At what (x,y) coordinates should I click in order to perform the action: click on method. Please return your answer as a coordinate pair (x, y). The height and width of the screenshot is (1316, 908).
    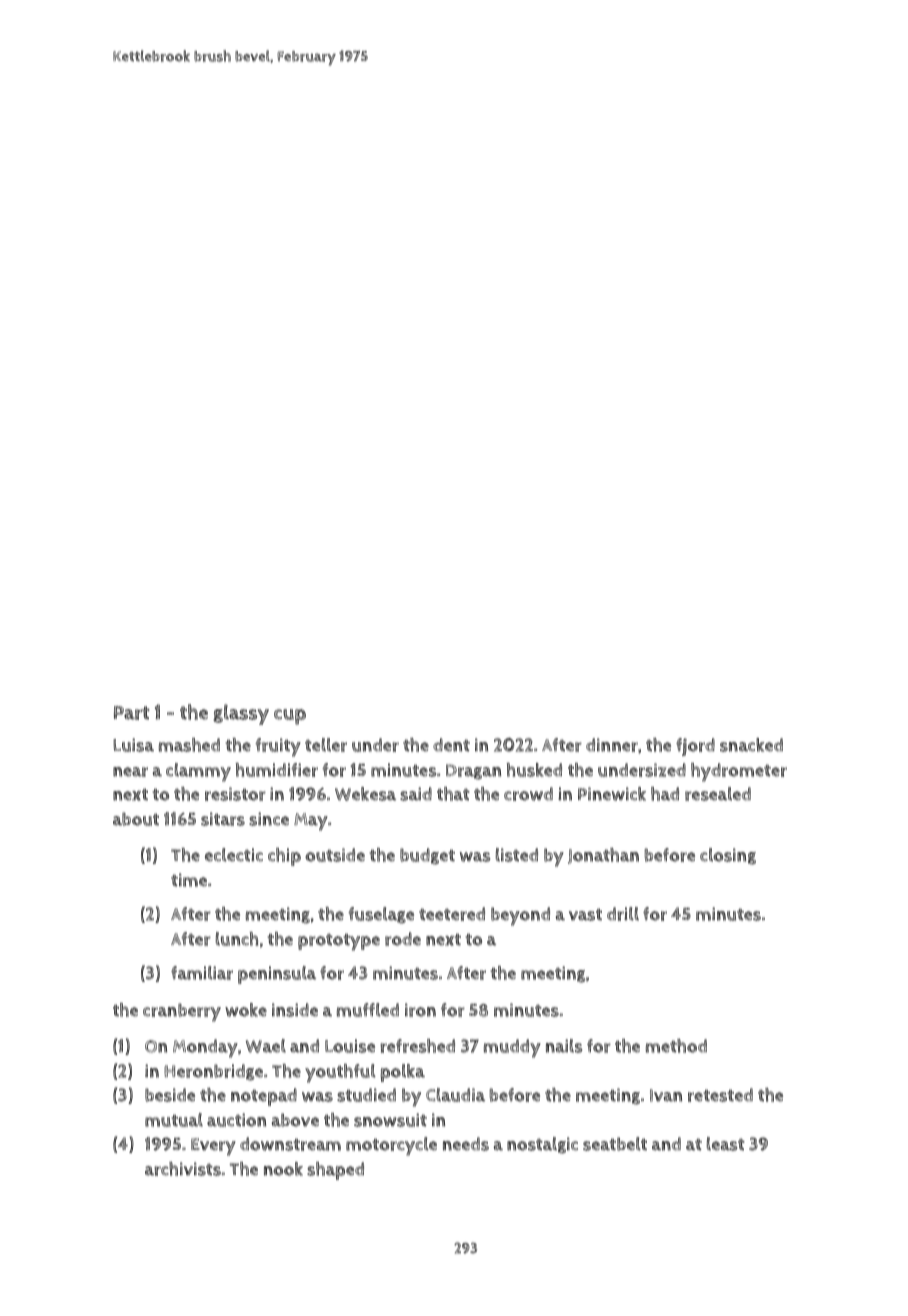
    Looking at the image, I should click on (676, 1046).
